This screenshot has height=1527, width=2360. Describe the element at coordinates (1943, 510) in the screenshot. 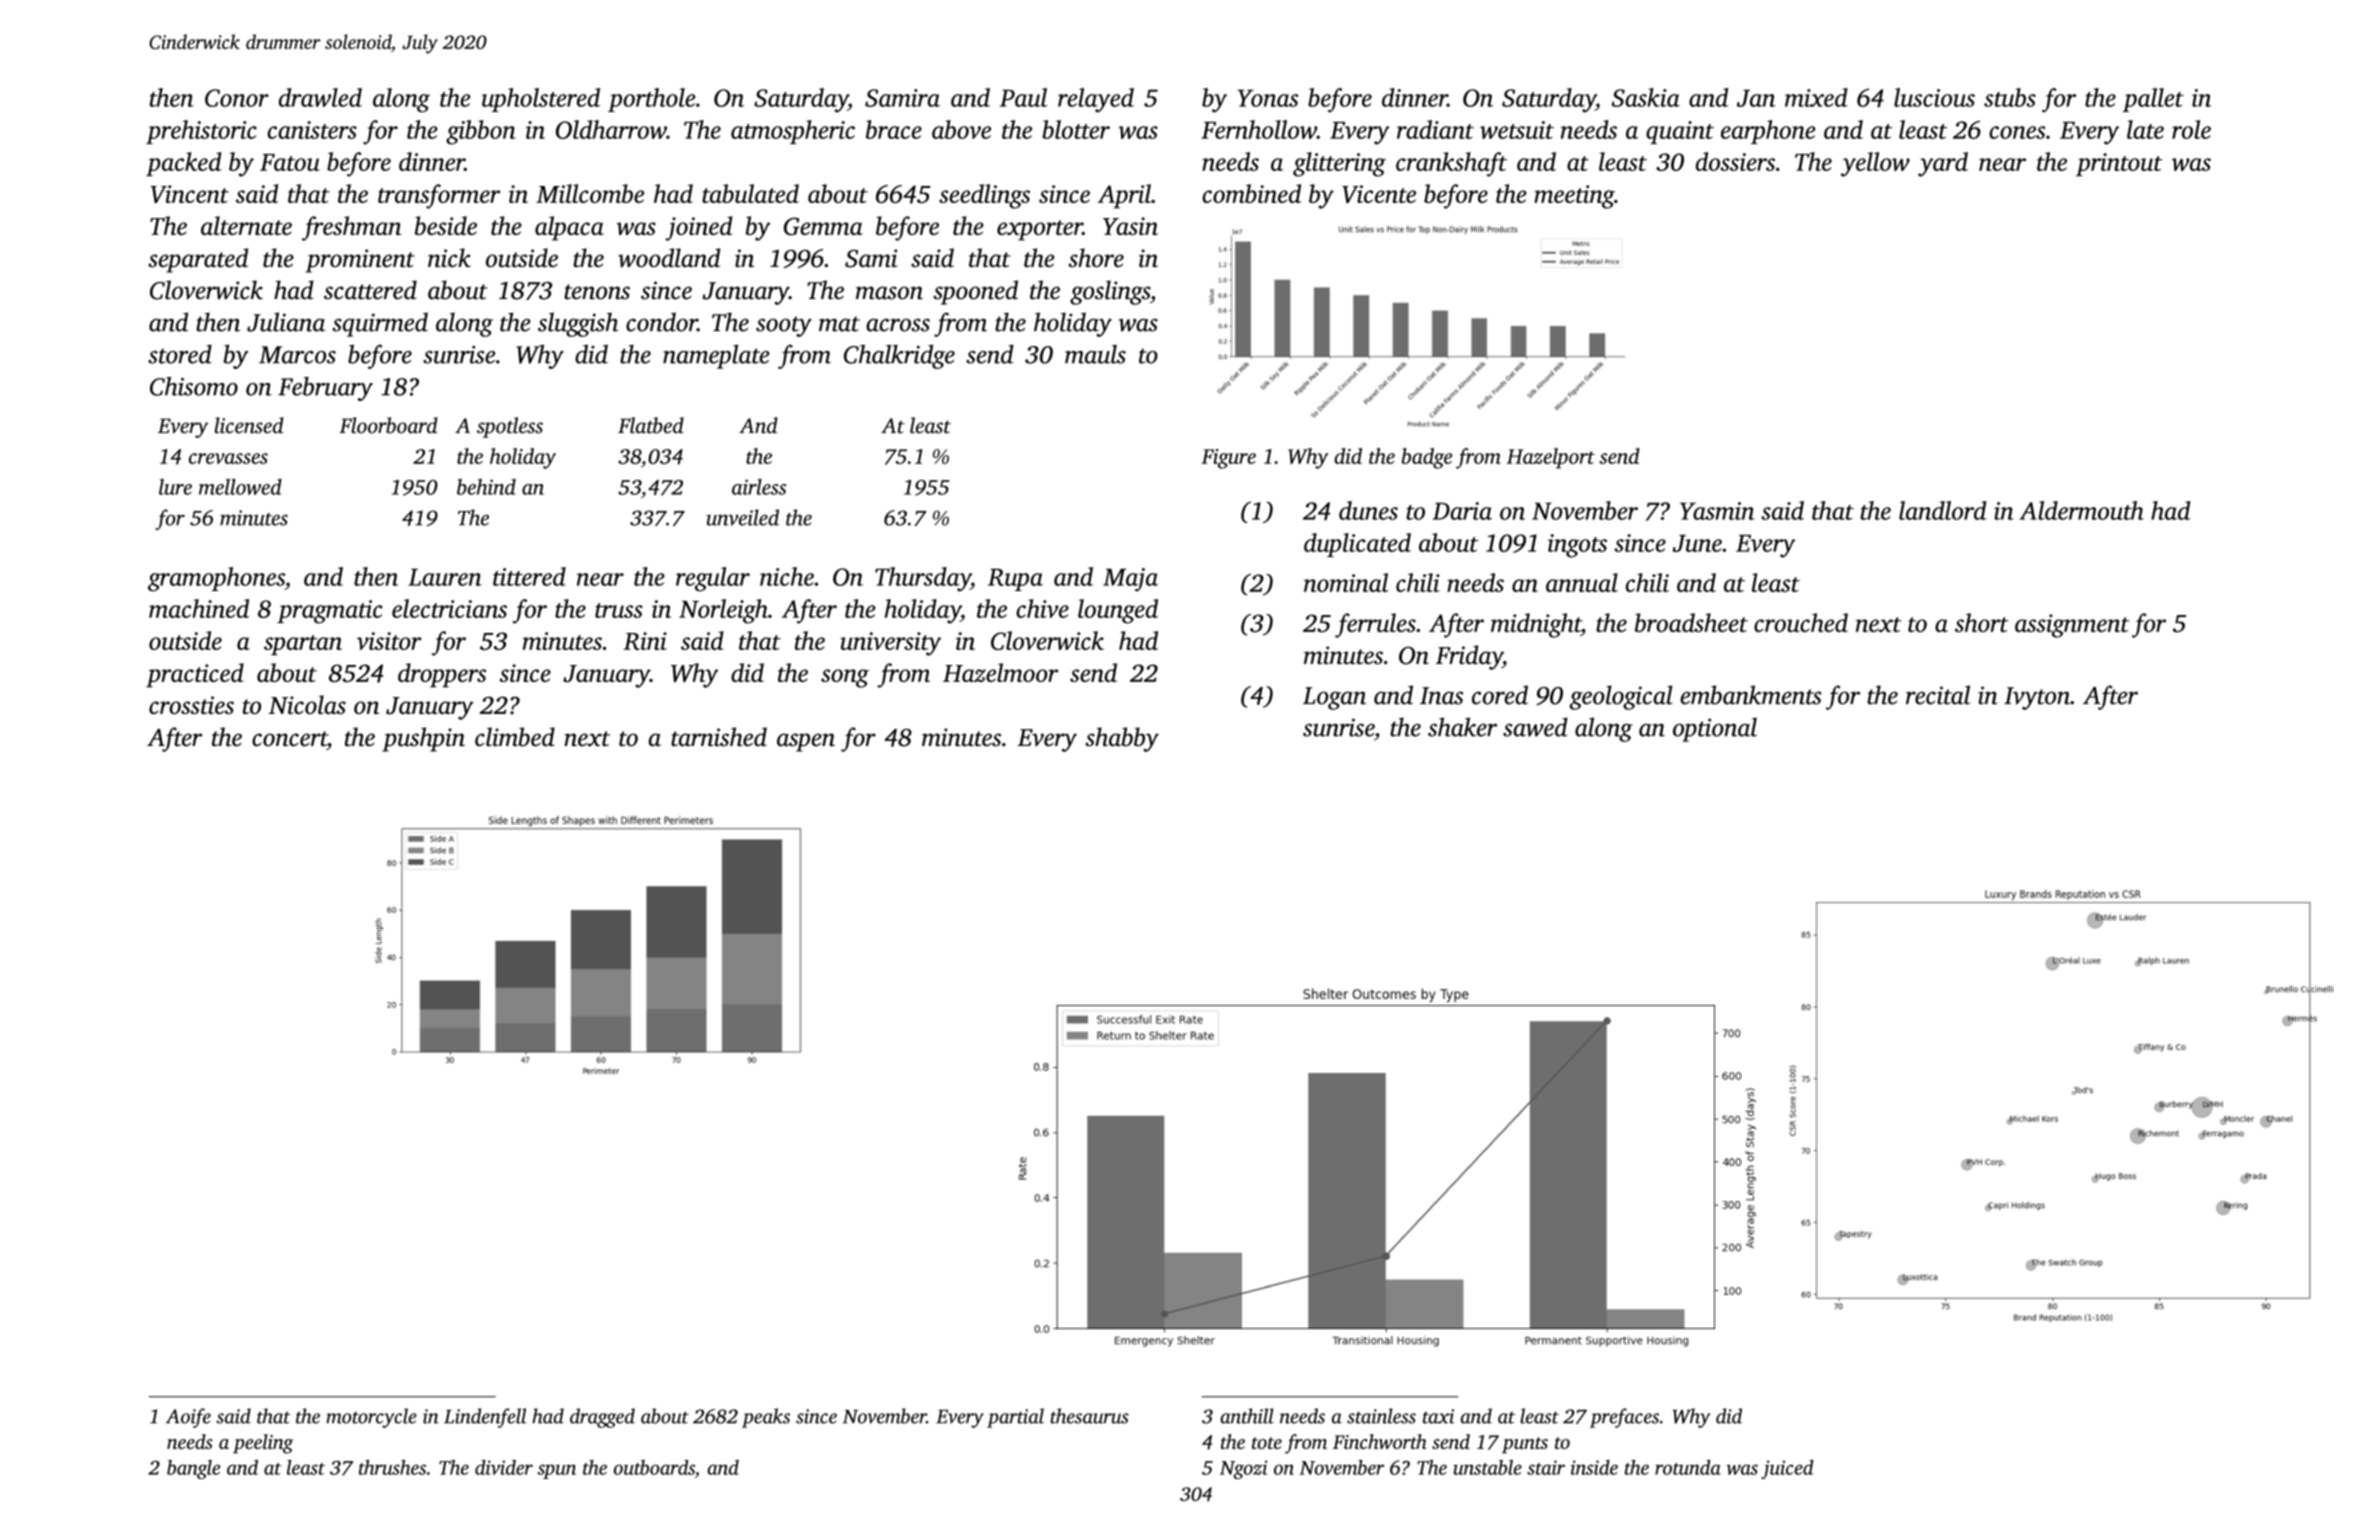

I see `landlord` at that location.
